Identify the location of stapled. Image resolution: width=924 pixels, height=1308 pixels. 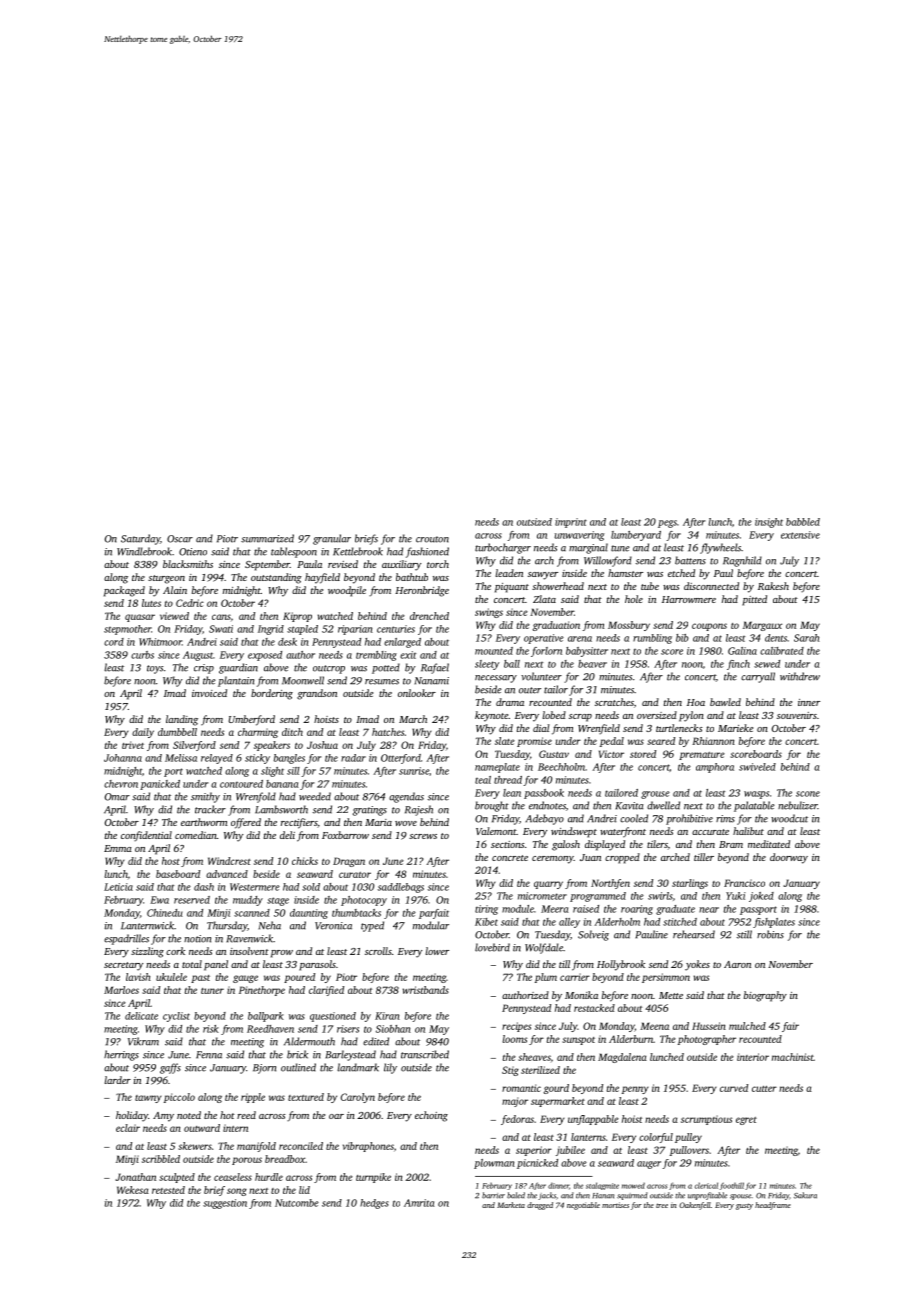
(302, 630).
